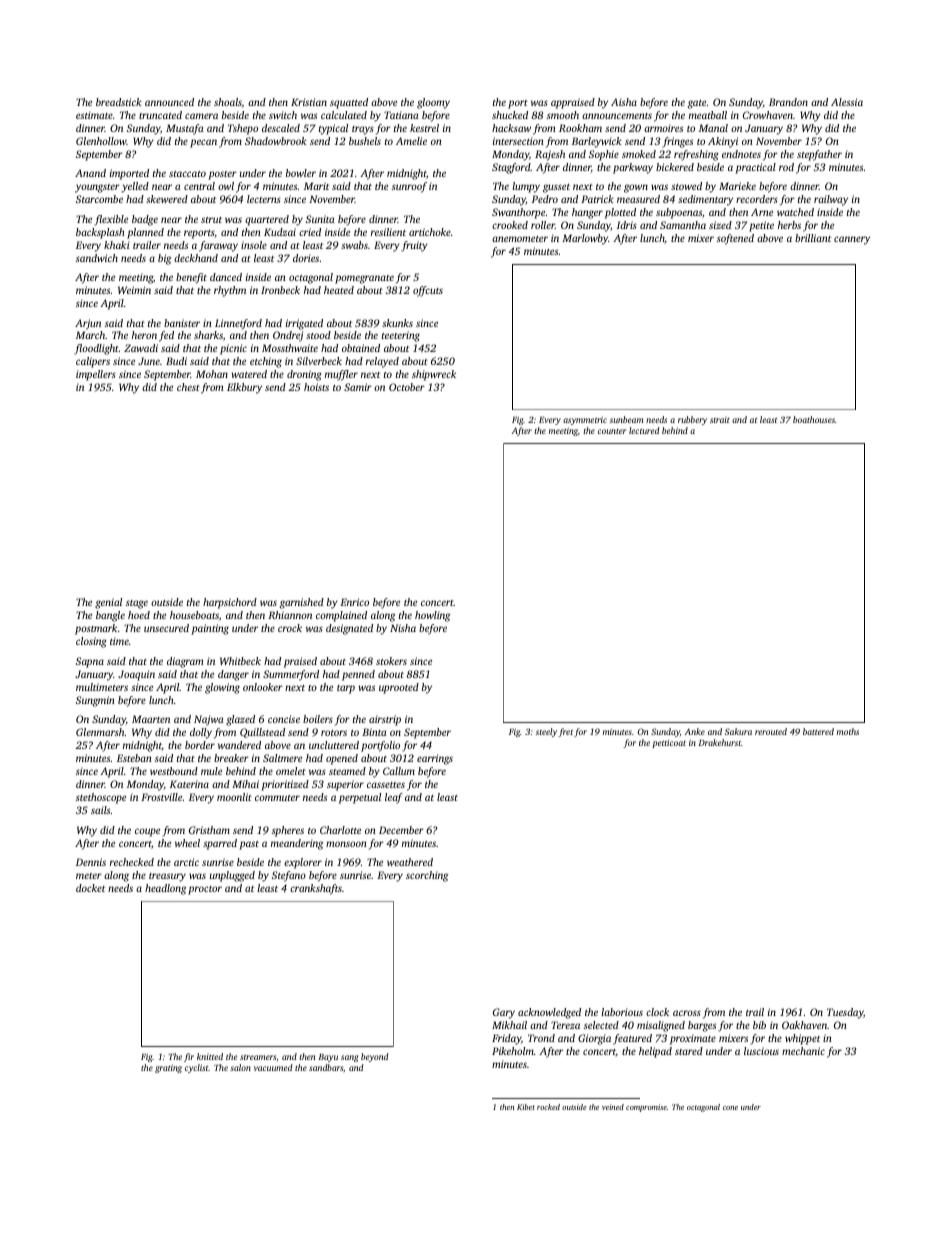  What do you see at coordinates (526, 187) in the page?
I see `lumpy` at bounding box center [526, 187].
